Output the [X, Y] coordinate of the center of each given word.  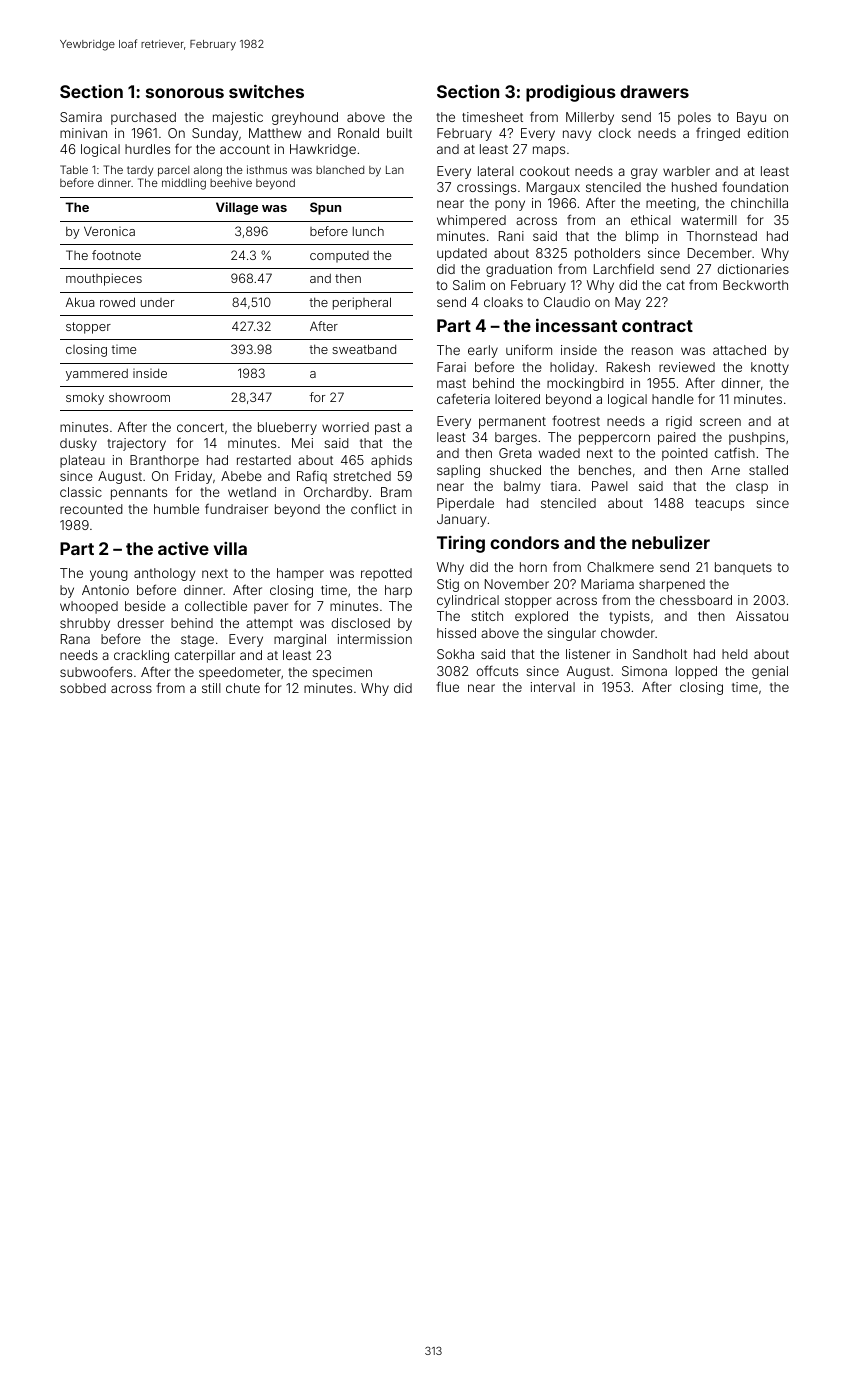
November [517, 584]
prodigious [571, 93]
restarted [264, 460]
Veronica [109, 231]
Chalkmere [620, 567]
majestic [238, 118]
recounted [91, 509]
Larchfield [624, 269]
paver [271, 608]
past [388, 429]
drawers [654, 91]
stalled [768, 470]
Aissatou [762, 616]
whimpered [471, 221]
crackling [141, 656]
